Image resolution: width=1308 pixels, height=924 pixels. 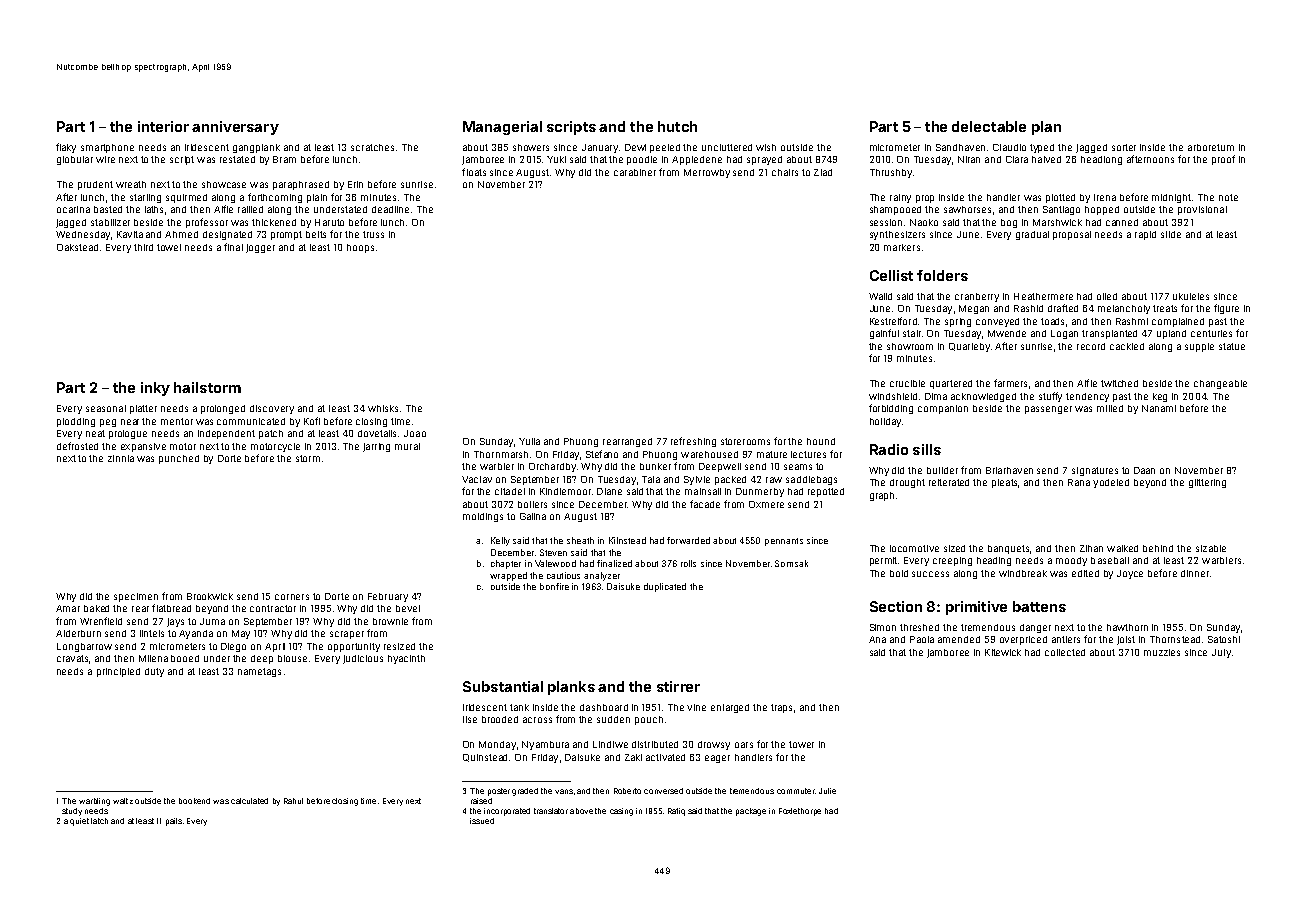 What do you see at coordinates (989, 126) in the screenshot?
I see `delectable` at bounding box center [989, 126].
